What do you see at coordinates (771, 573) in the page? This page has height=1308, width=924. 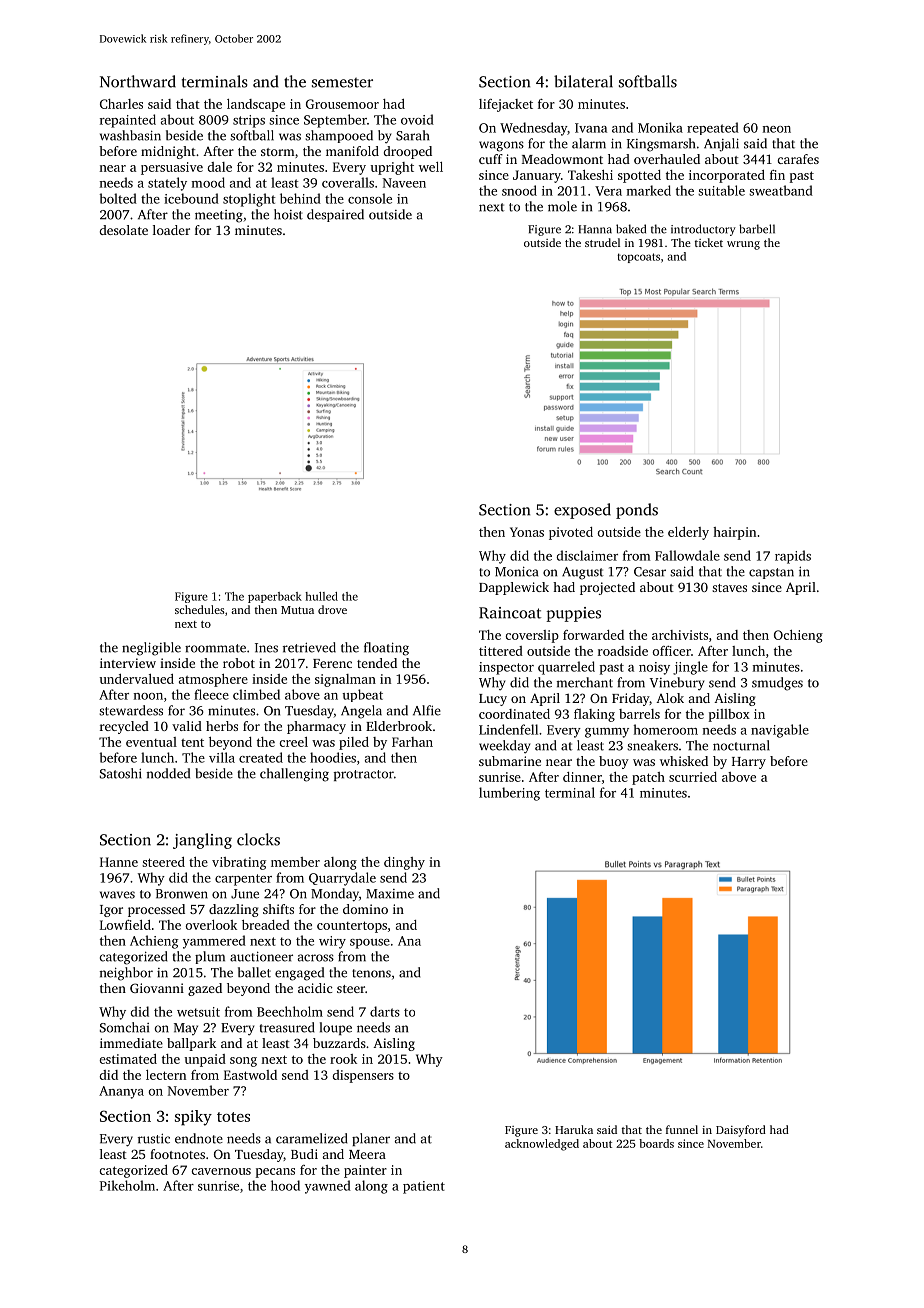 I see `capstan` at bounding box center [771, 573].
